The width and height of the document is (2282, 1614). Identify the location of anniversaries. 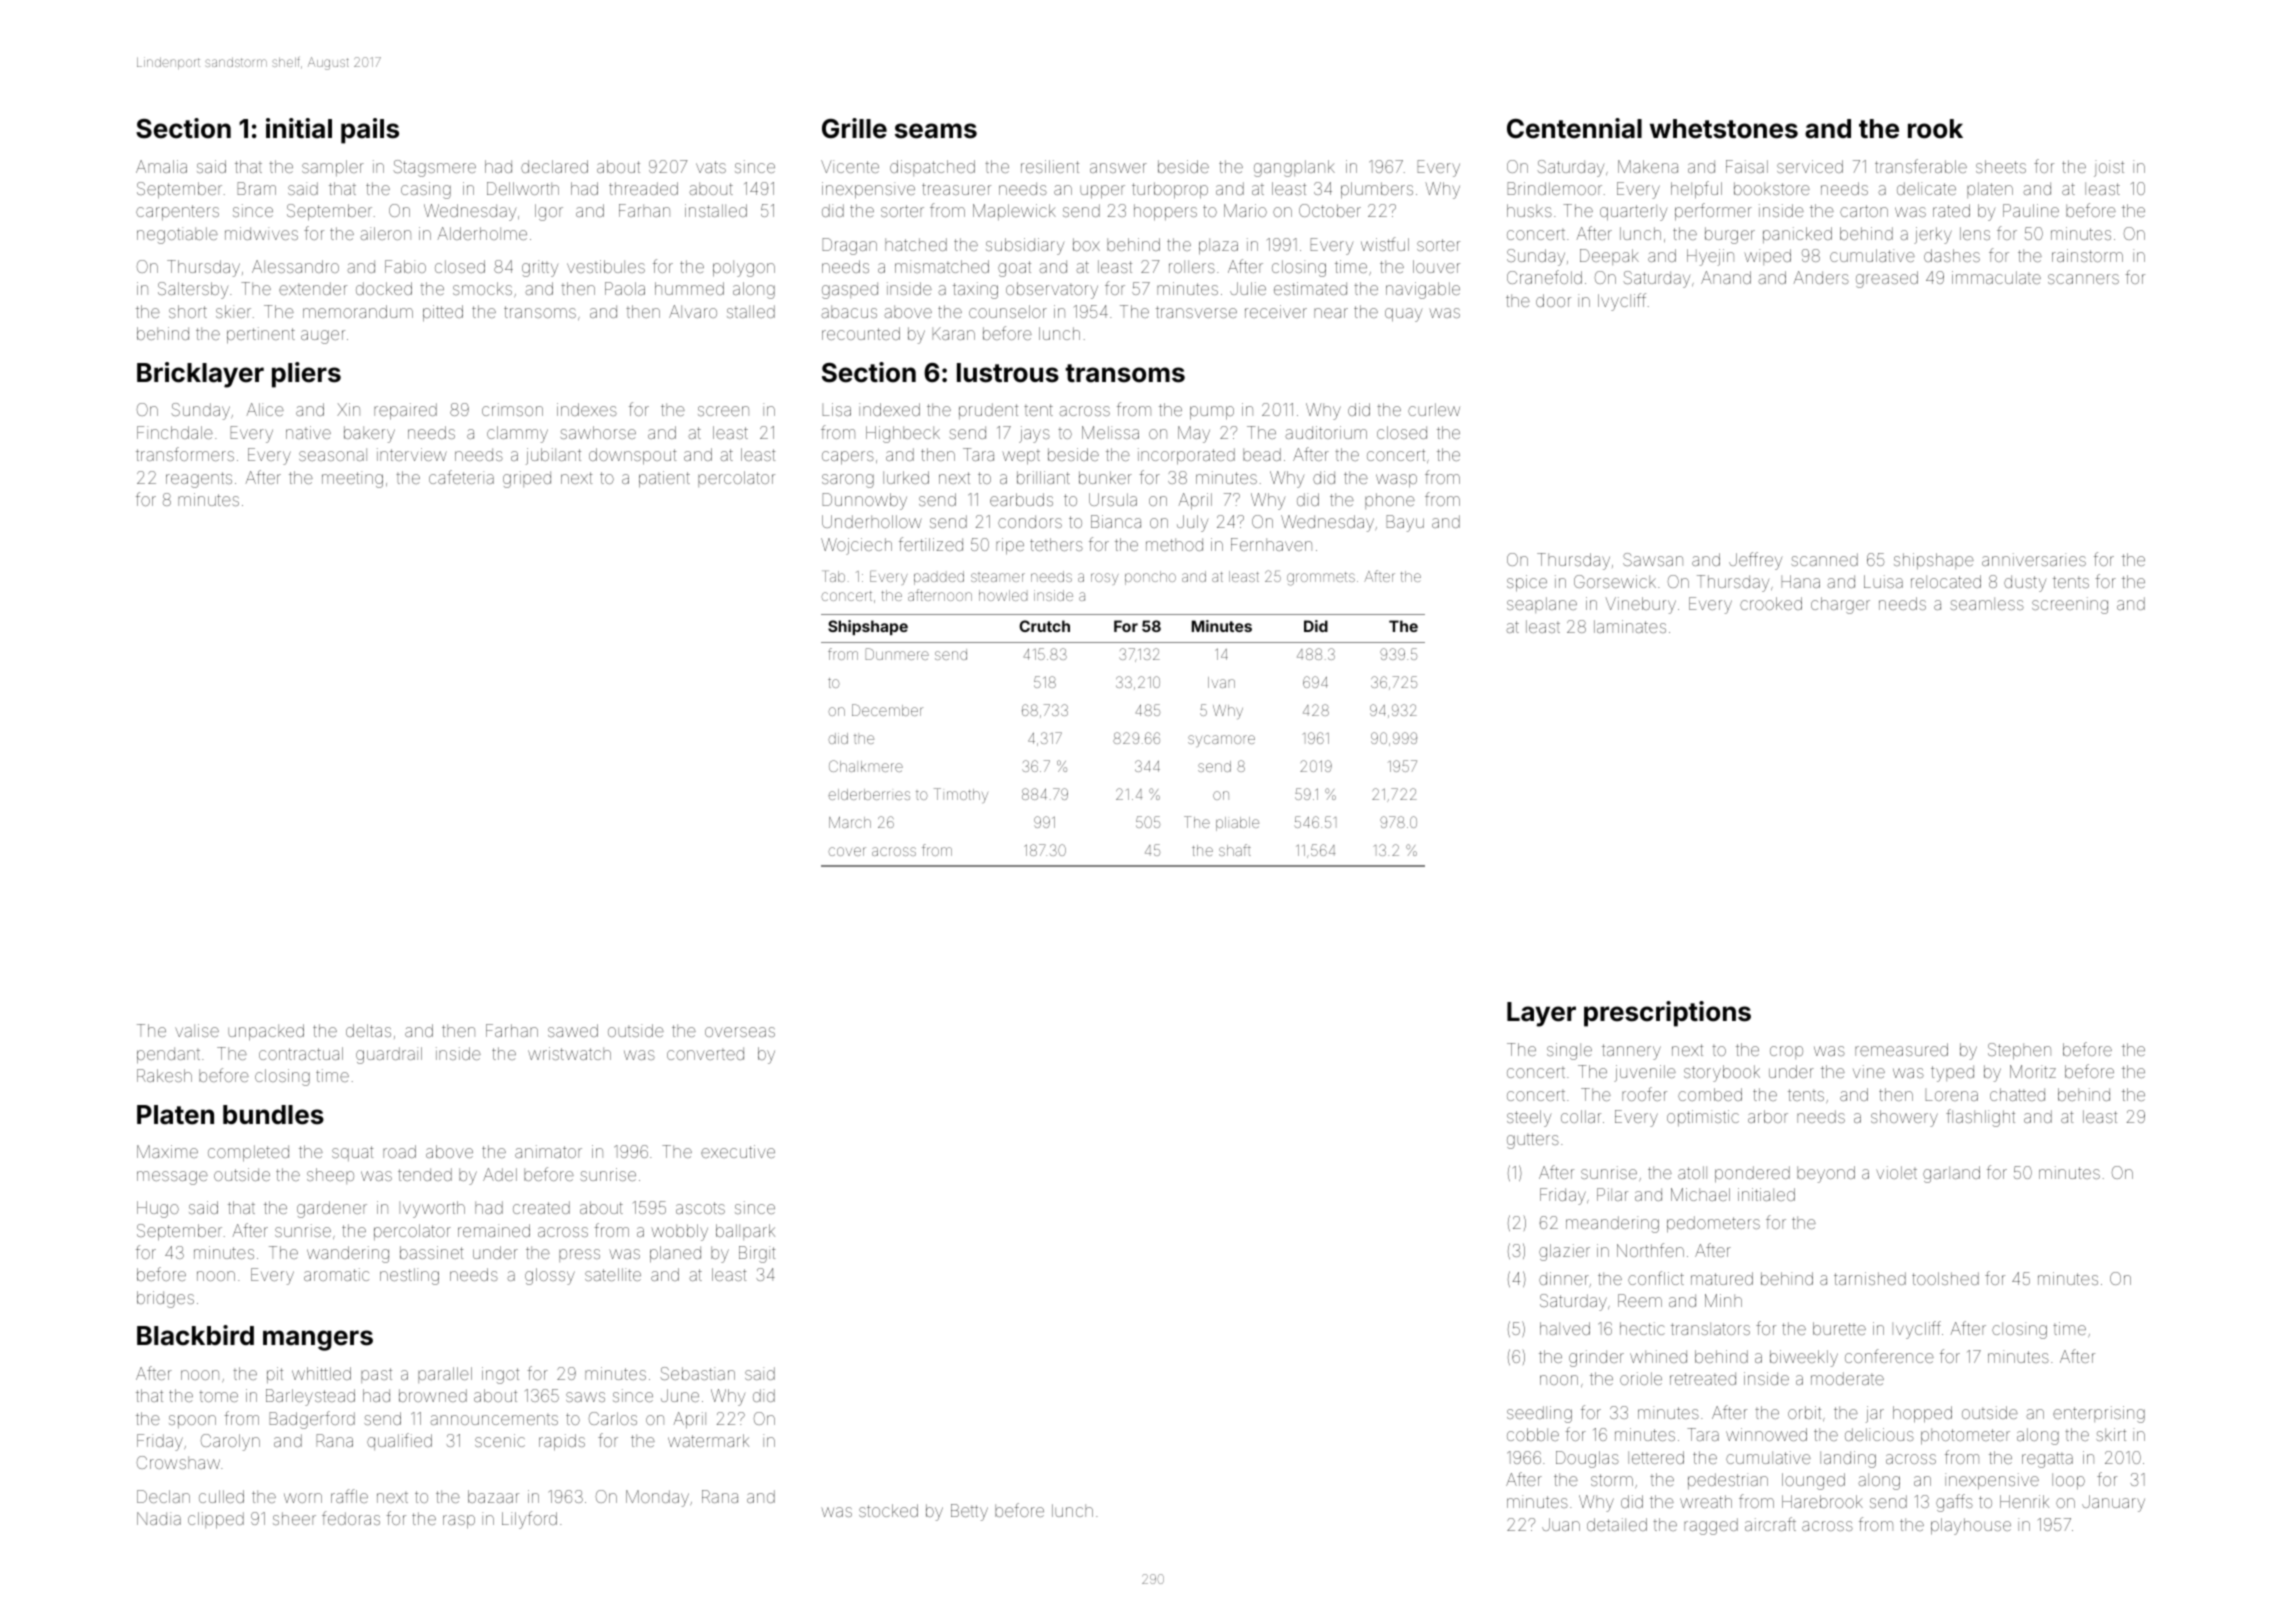
(2034, 559).
